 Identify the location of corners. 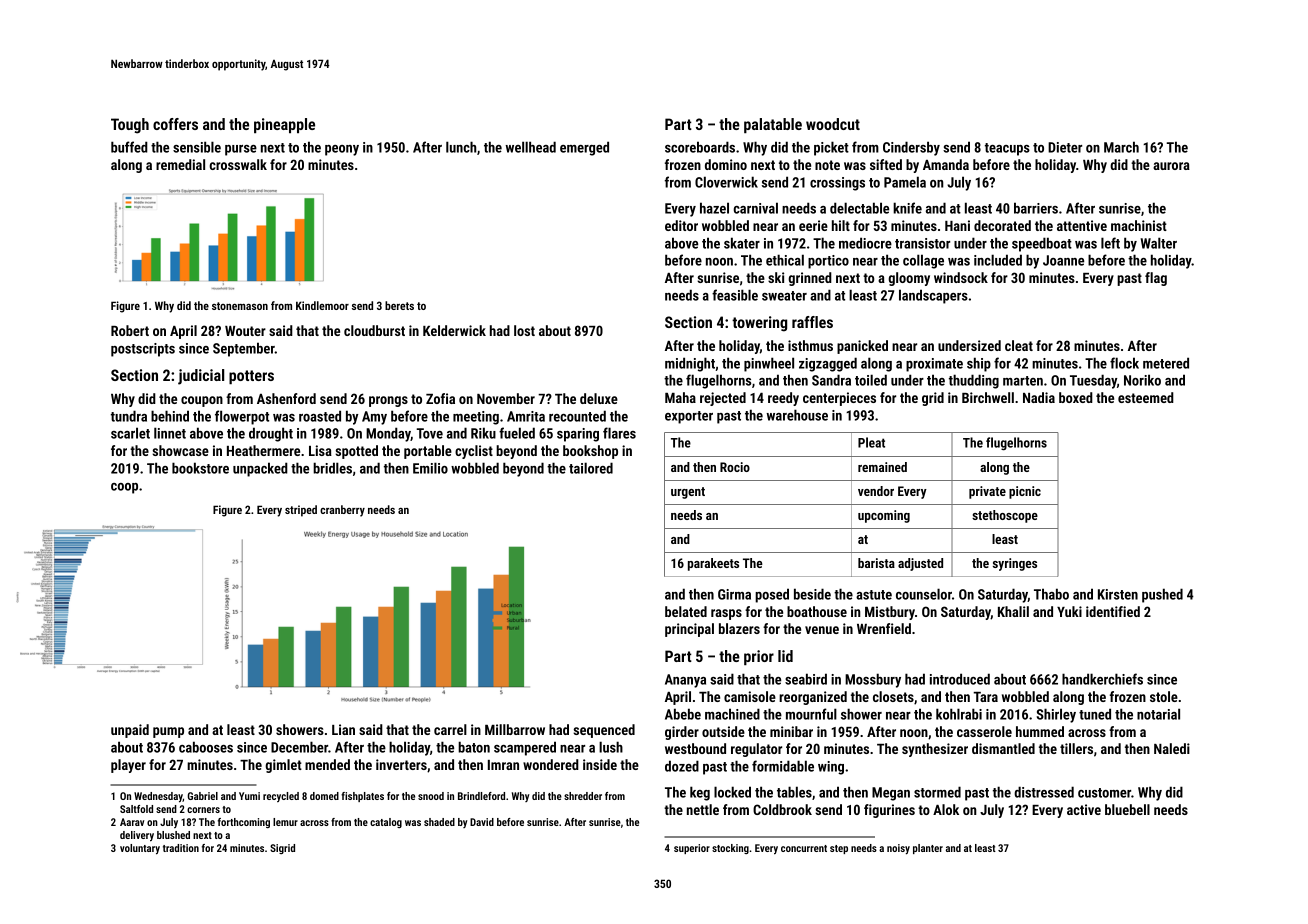
(203, 810).
